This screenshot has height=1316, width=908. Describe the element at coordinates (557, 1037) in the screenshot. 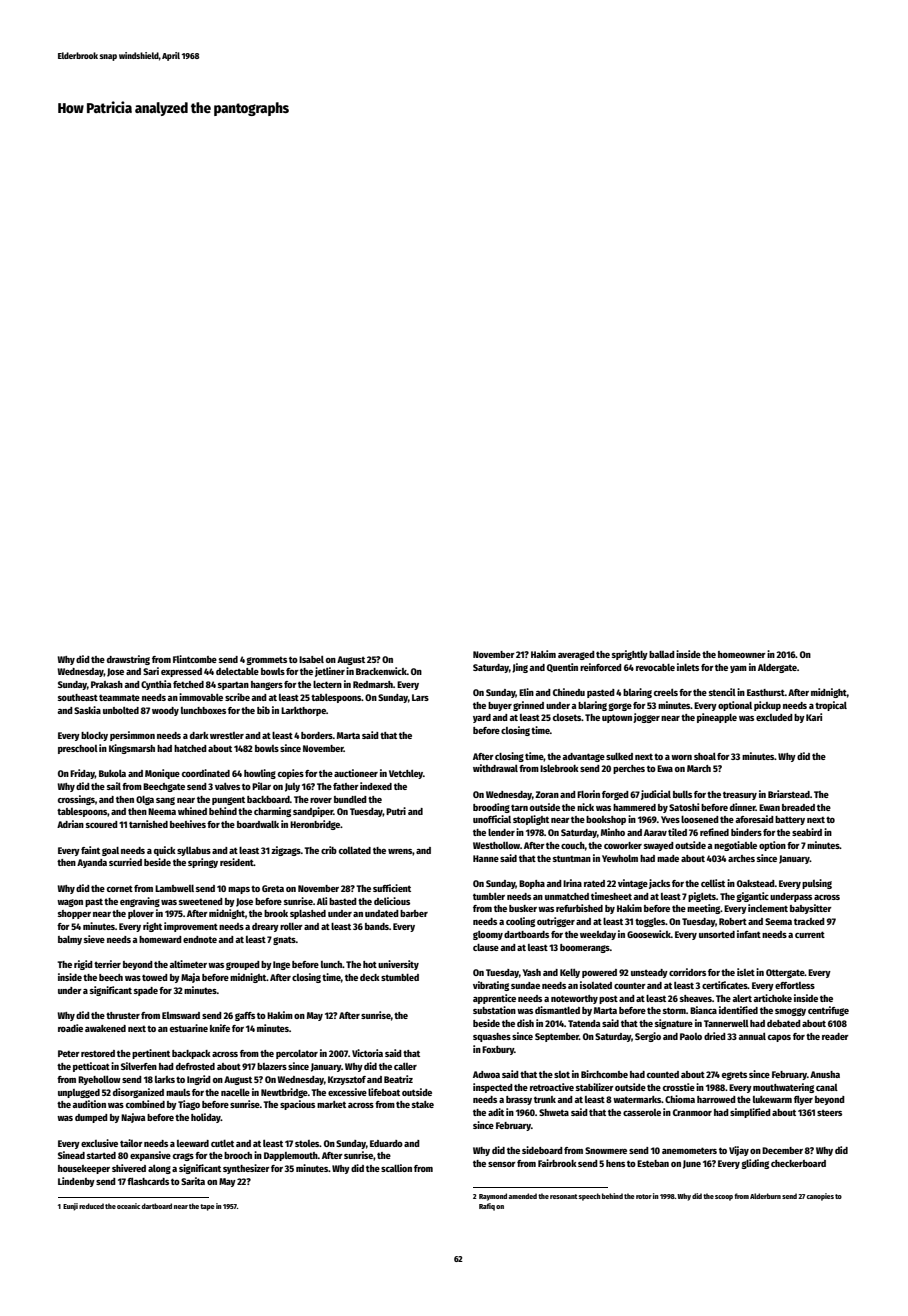

I see `September` at that location.
